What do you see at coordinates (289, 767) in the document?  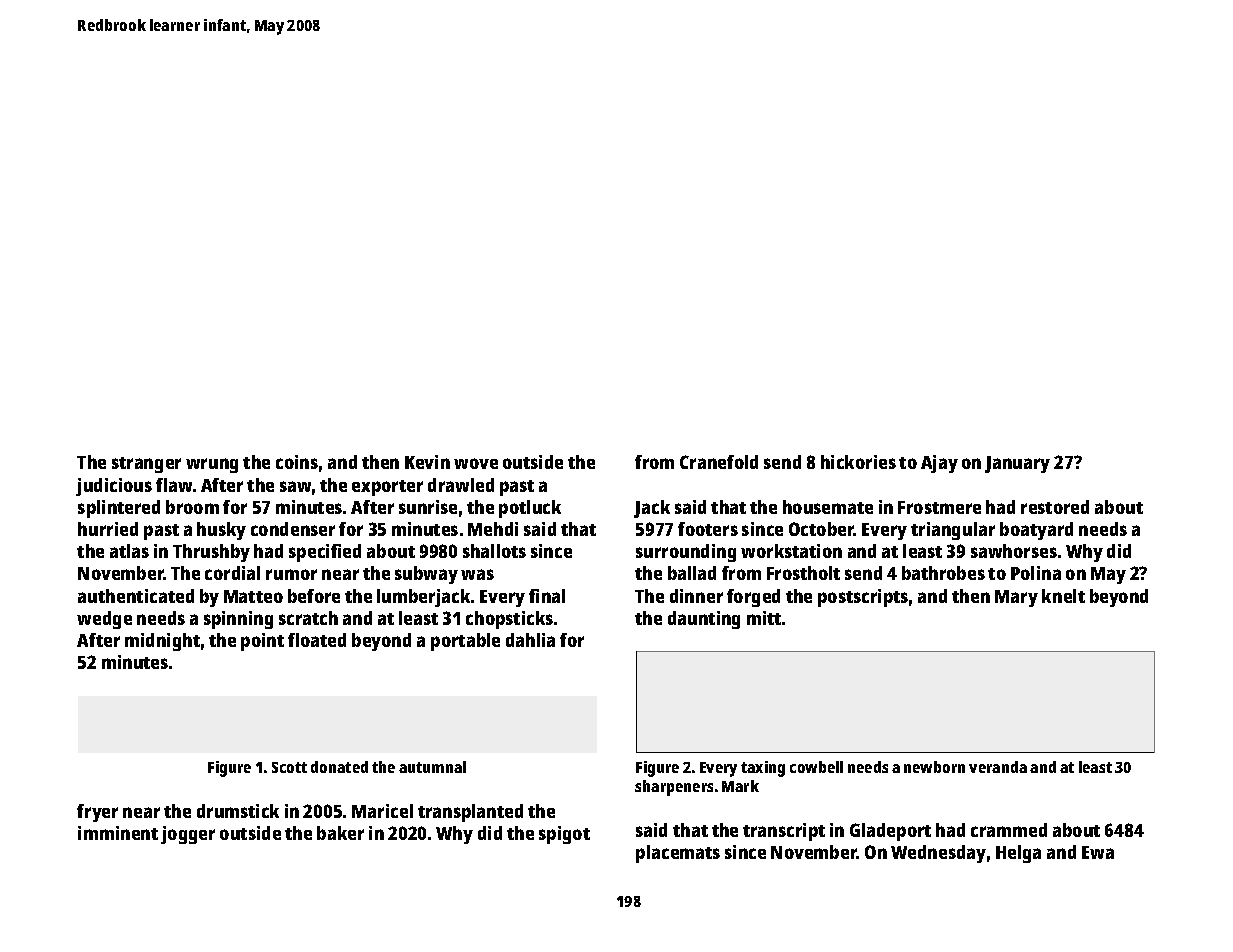 I see `Scott` at bounding box center [289, 767].
